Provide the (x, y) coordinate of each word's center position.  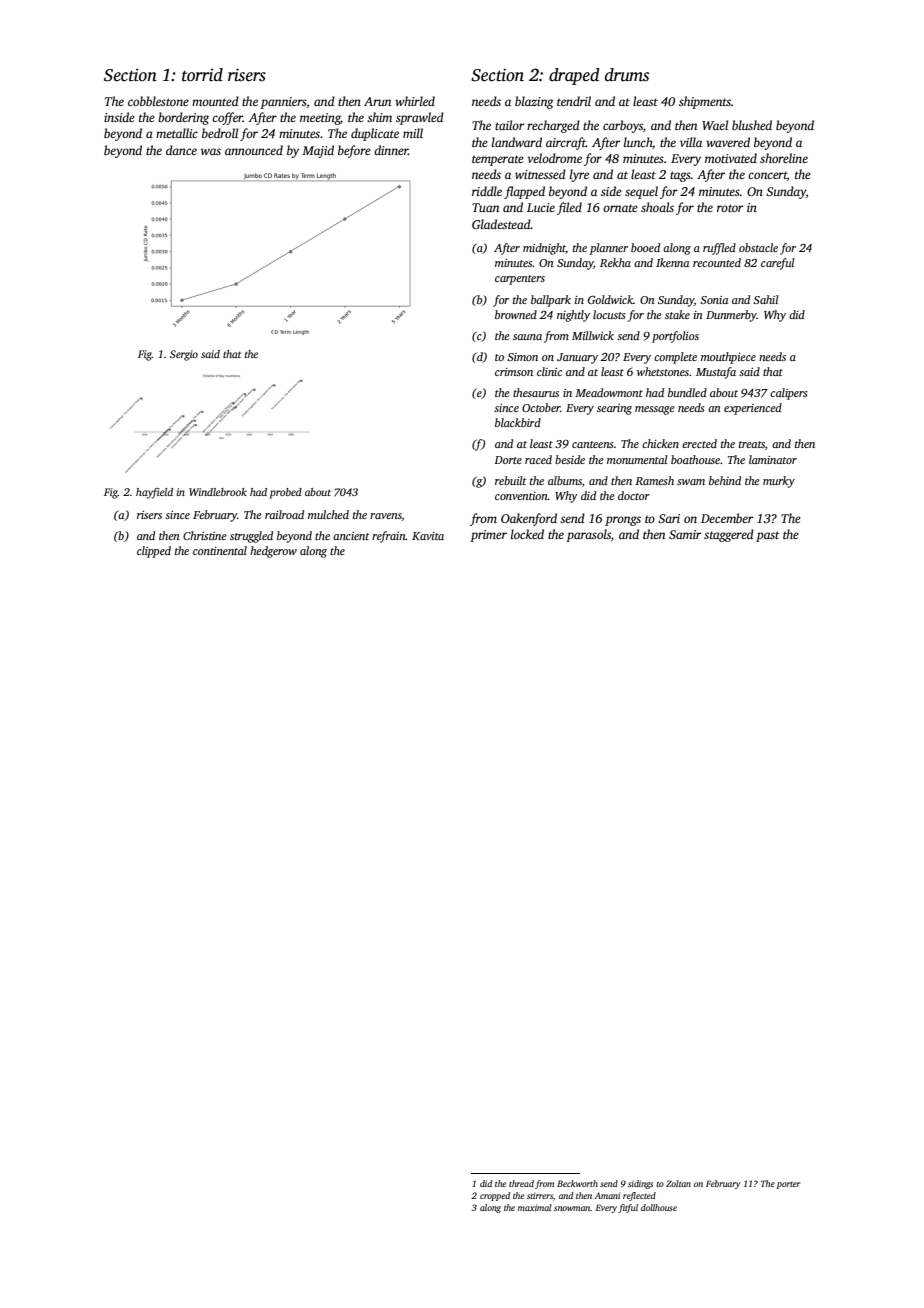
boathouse (695, 459)
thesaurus (536, 392)
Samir (685, 534)
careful (778, 264)
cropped (495, 1196)
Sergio (184, 355)
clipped (154, 552)
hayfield (154, 493)
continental (220, 550)
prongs (623, 521)
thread (521, 1183)
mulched (328, 514)
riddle (487, 191)
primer (488, 536)
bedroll (220, 133)
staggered (729, 535)
